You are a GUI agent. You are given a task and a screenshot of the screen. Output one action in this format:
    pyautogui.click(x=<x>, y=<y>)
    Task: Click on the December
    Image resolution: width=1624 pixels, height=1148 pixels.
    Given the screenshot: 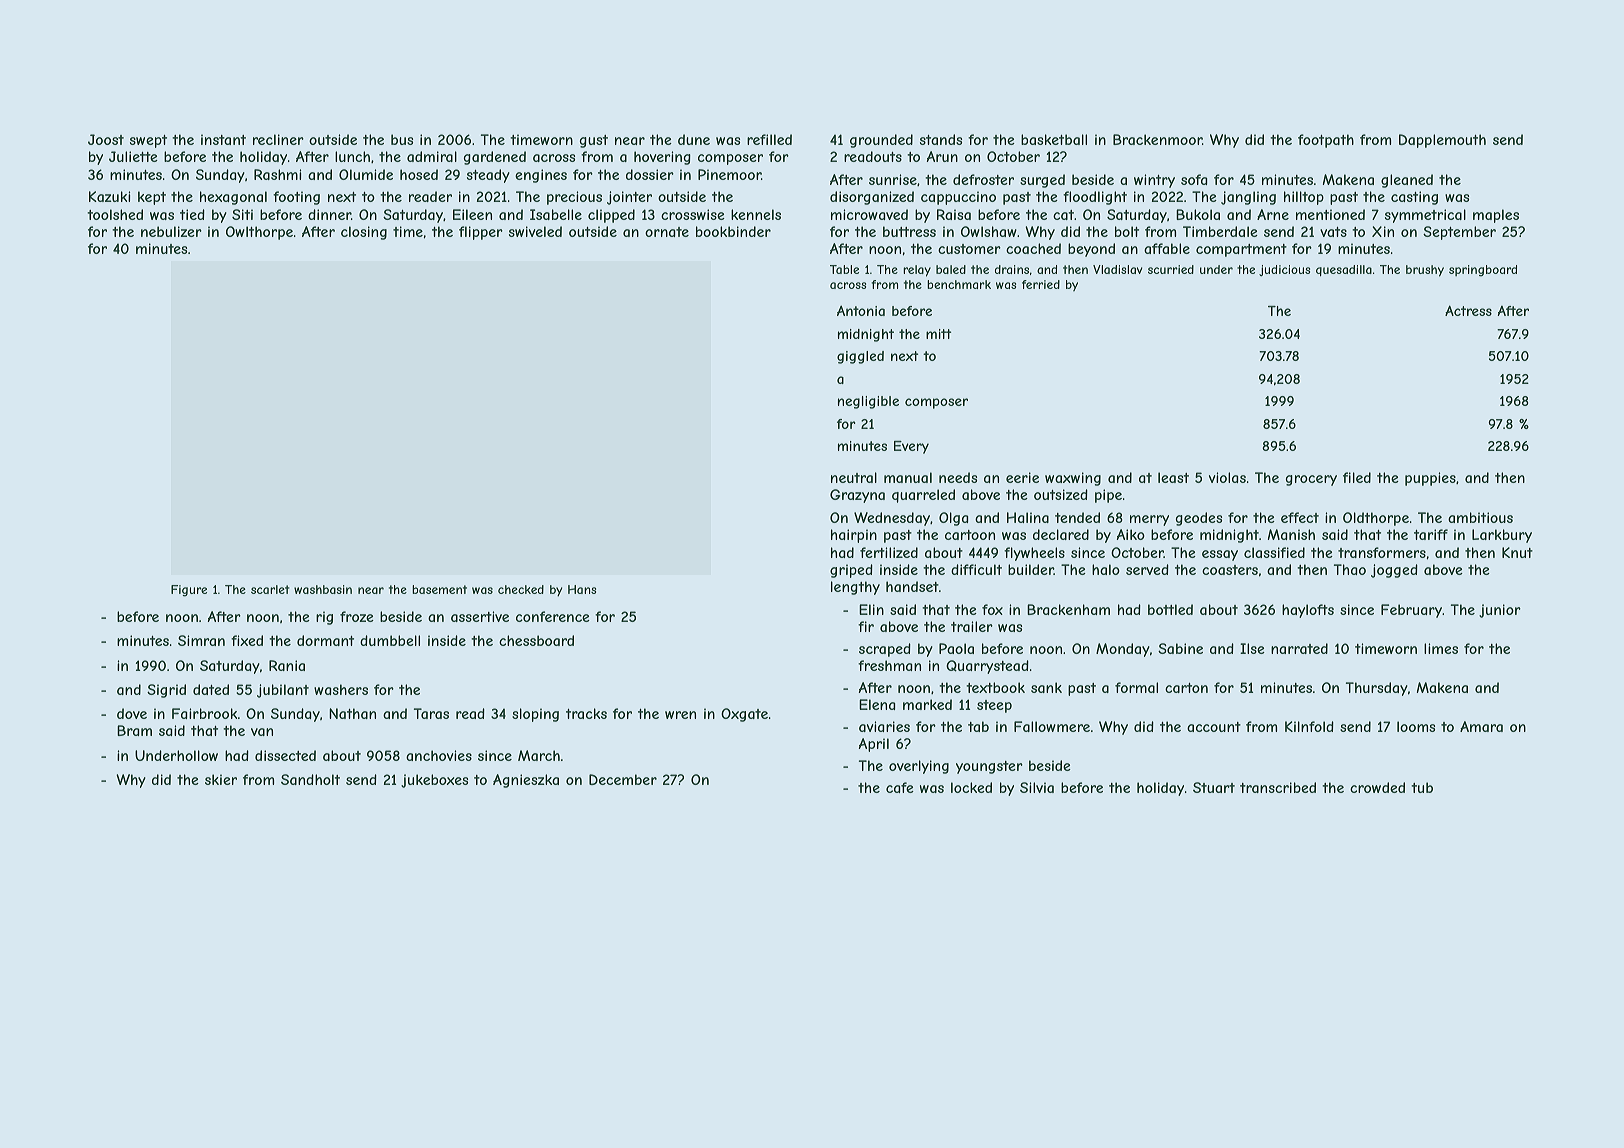 What is the action you would take?
    pyautogui.click(x=623, y=779)
